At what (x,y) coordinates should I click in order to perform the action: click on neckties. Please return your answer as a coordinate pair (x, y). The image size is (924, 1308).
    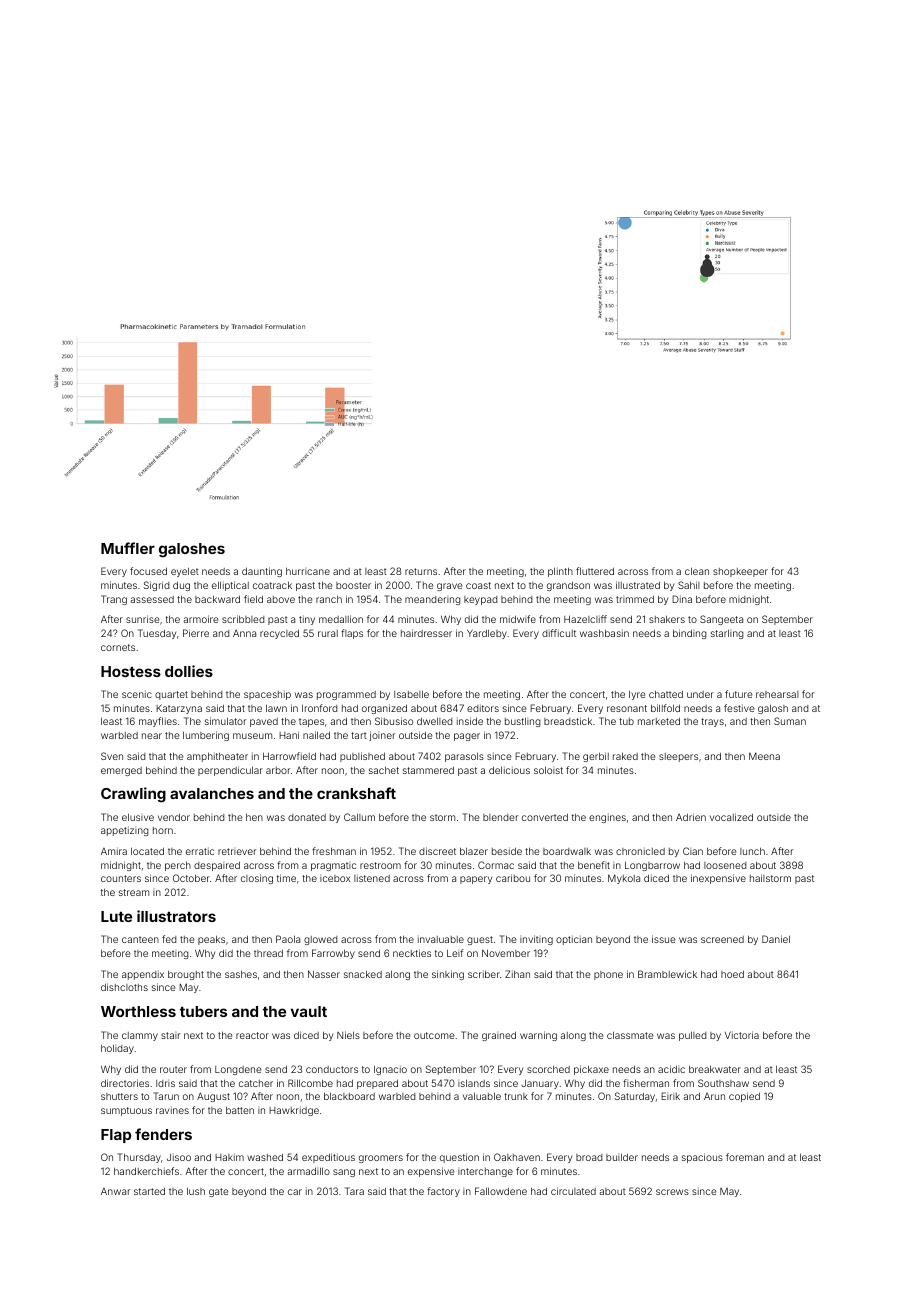
    Looking at the image, I should click on (412, 953).
